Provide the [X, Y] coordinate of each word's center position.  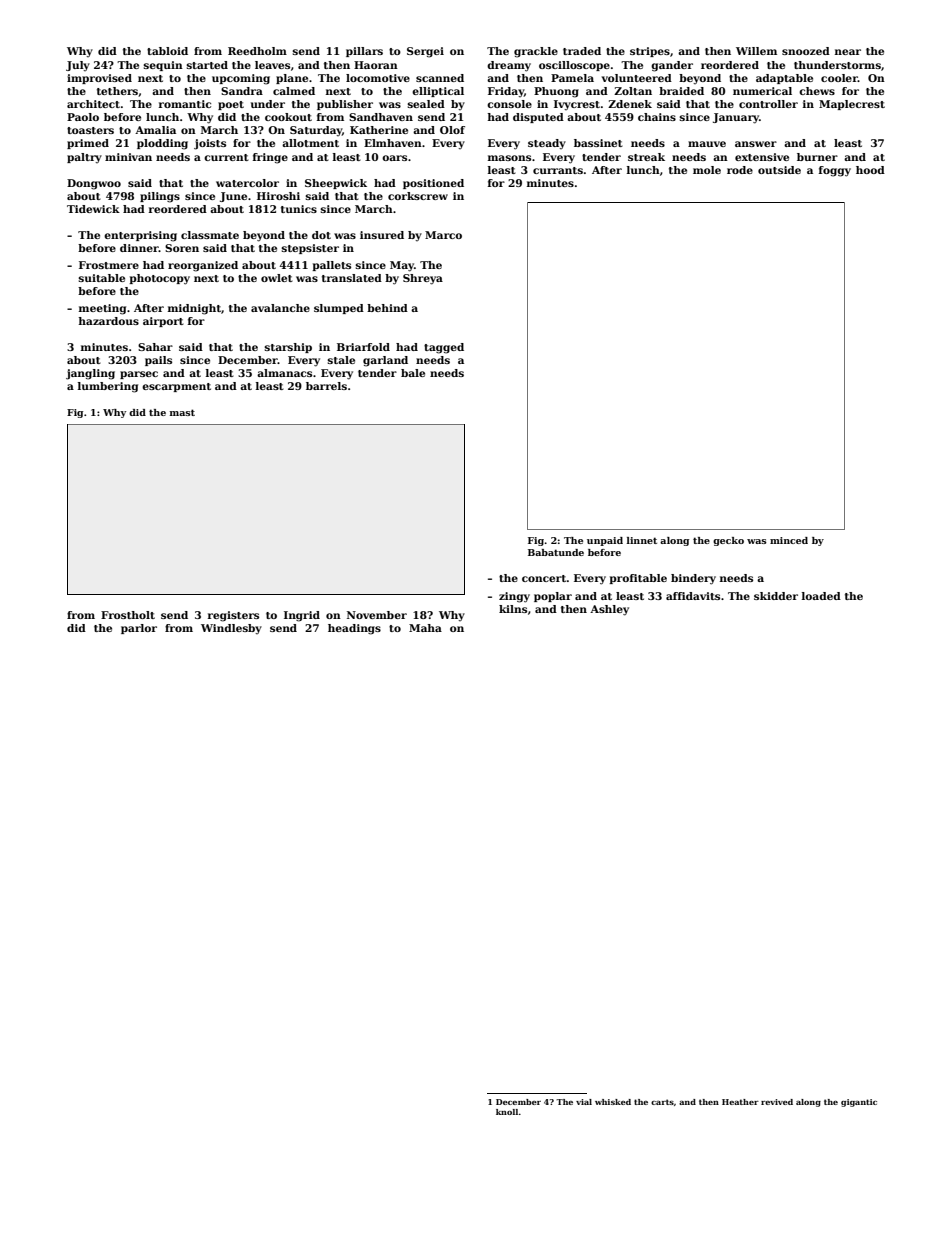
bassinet [598, 143]
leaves [272, 65]
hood [870, 170]
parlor [139, 629]
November [377, 615]
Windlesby [231, 629]
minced [789, 540]
